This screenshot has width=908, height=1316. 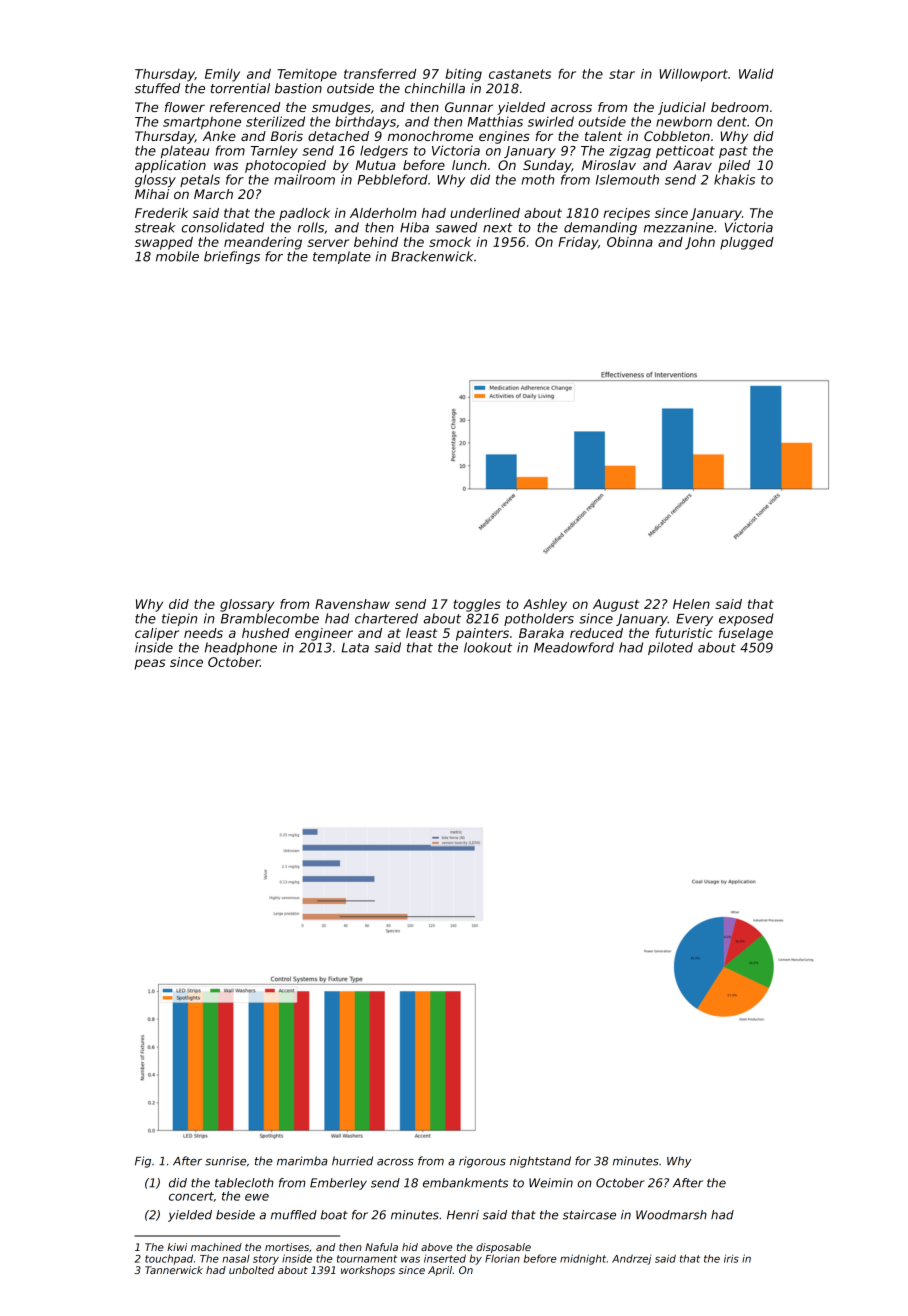 What do you see at coordinates (477, 605) in the screenshot?
I see `toggles` at bounding box center [477, 605].
